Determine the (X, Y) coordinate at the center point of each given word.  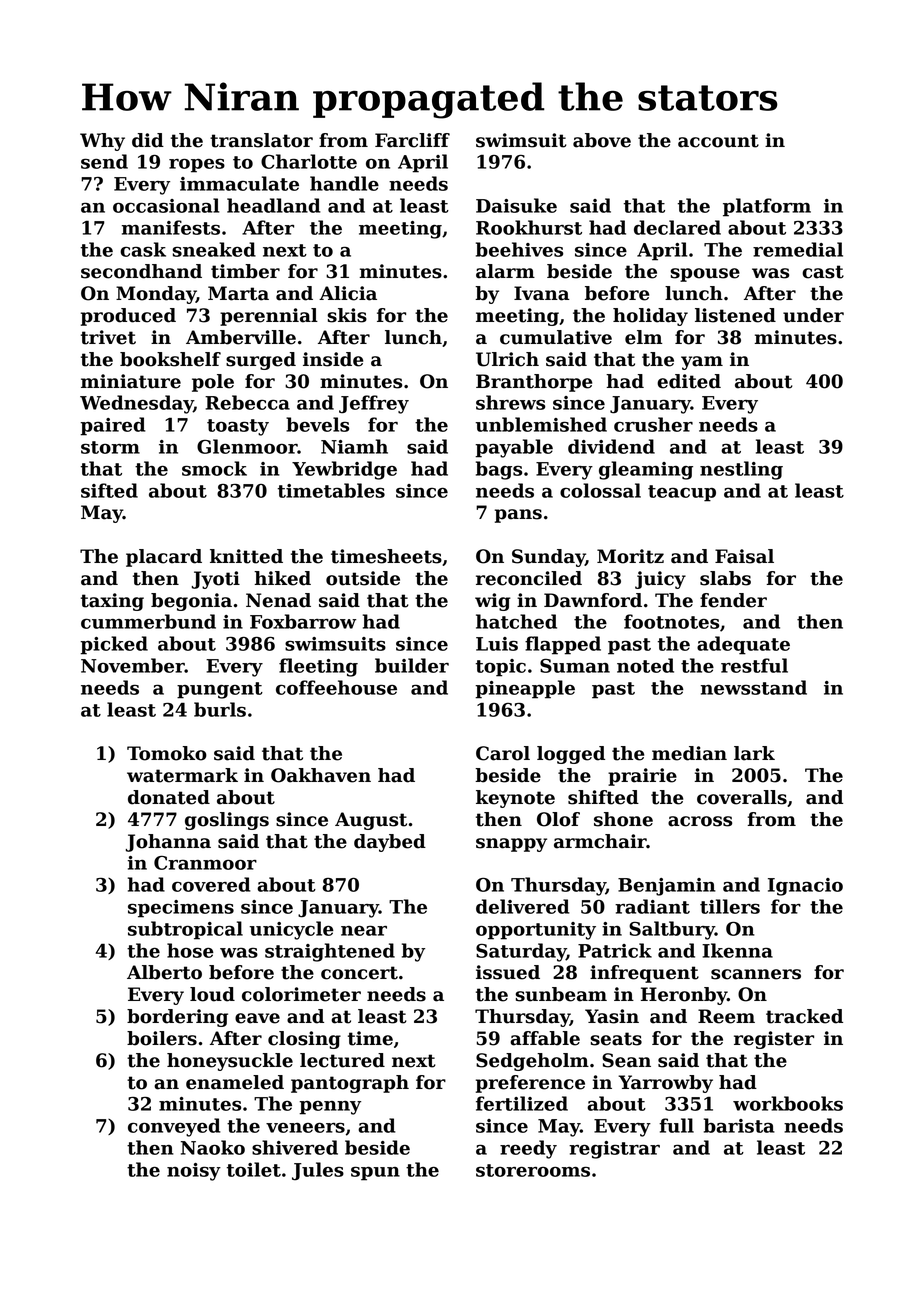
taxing (112, 602)
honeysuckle (230, 1062)
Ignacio (805, 887)
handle (344, 183)
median (689, 753)
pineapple (525, 689)
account (718, 141)
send (104, 161)
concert (359, 973)
